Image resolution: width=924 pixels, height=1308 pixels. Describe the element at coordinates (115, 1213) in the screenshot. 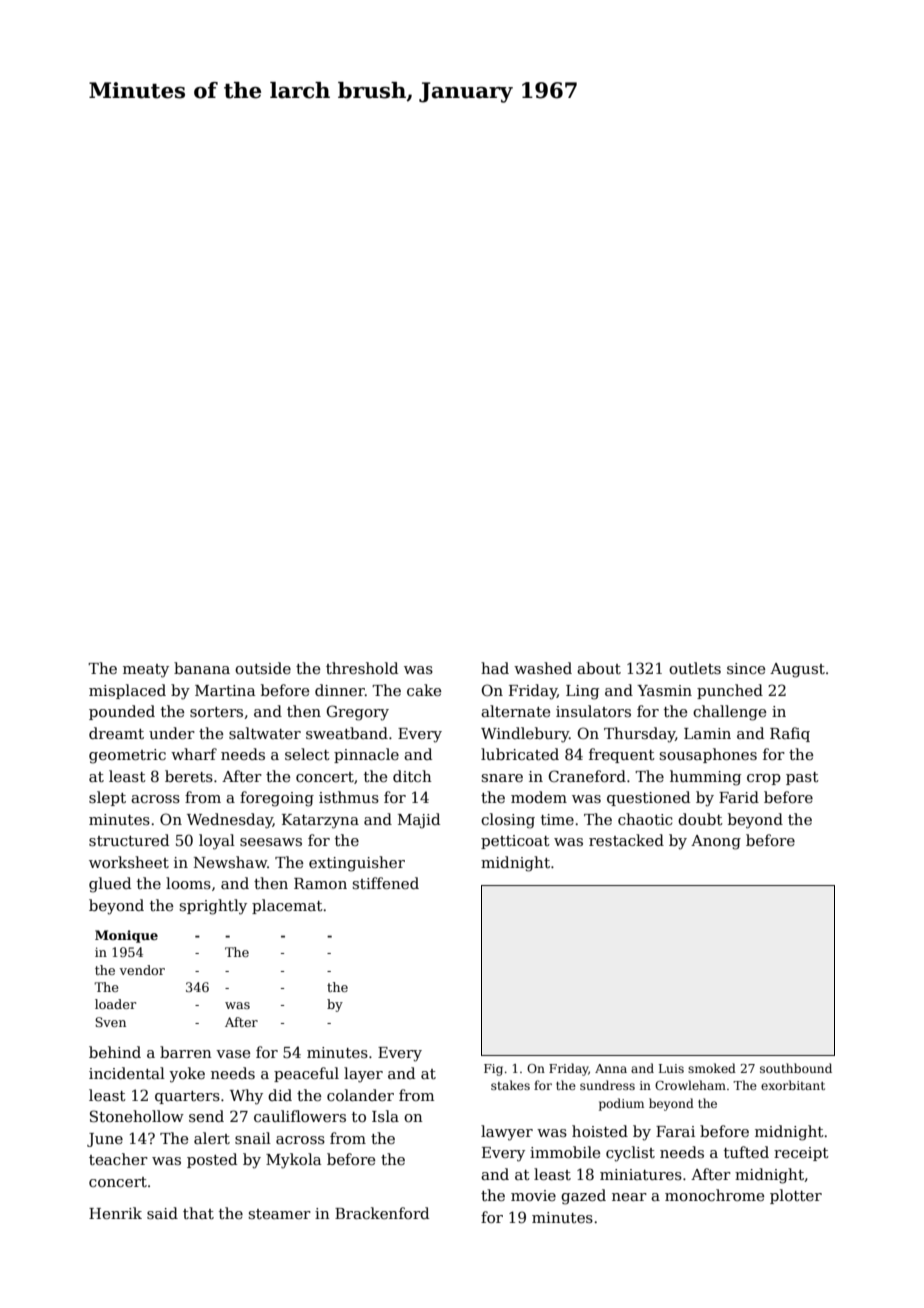

I see `Henrik` at that location.
